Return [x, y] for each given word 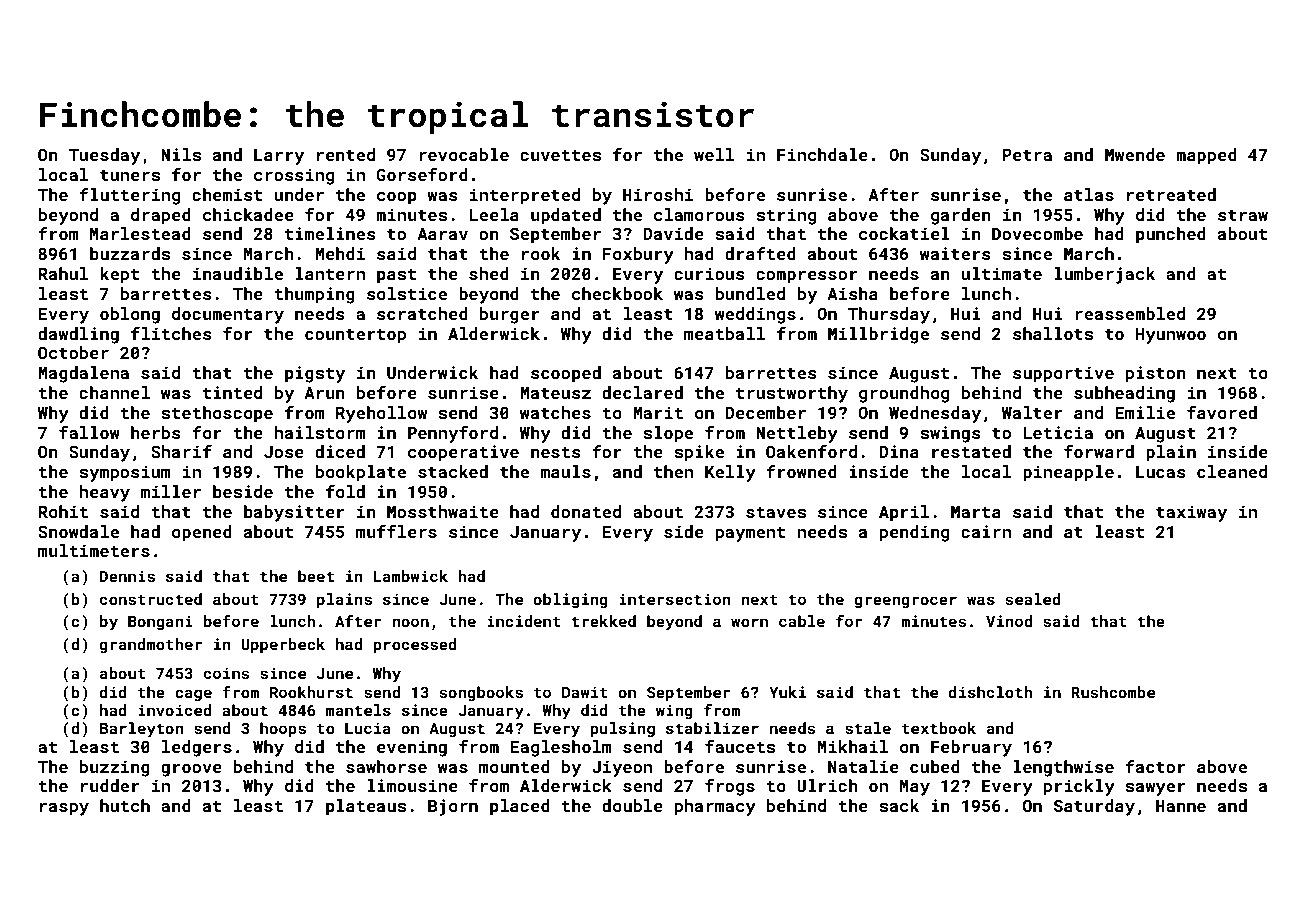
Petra [1027, 155]
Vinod [1009, 621]
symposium [125, 473]
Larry [279, 157]
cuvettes [560, 155]
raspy [64, 809]
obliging [570, 601]
